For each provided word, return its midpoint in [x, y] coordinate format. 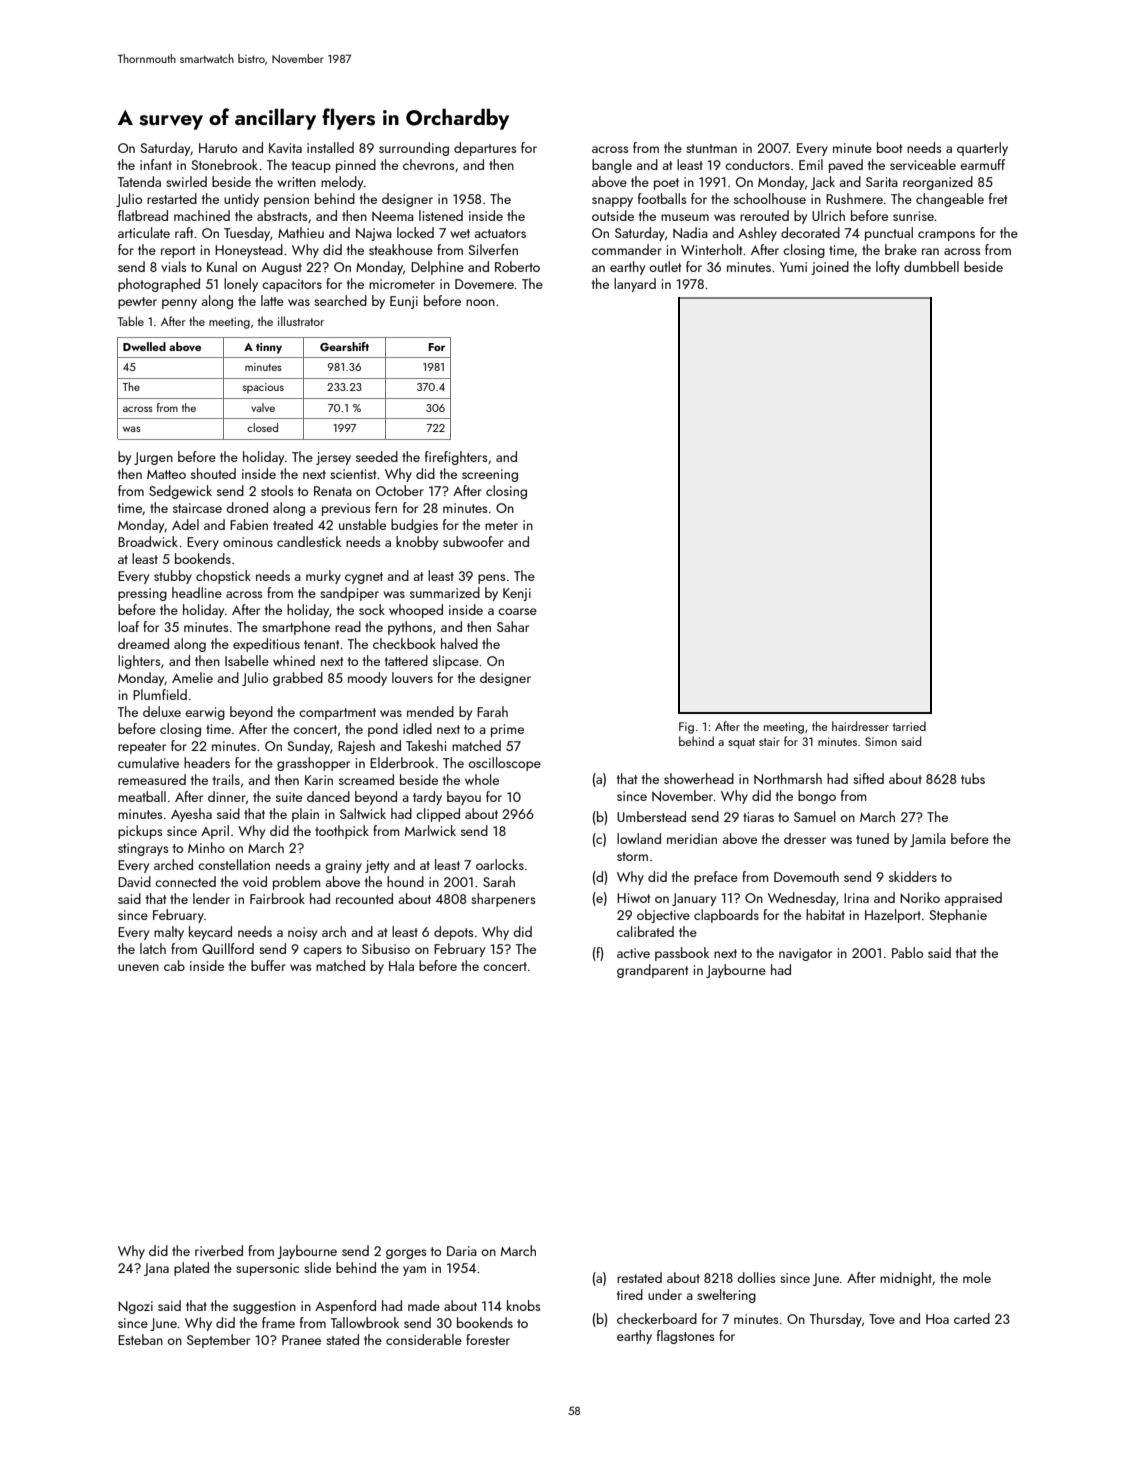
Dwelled [144, 346]
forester [488, 1339]
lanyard [635, 285]
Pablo [907, 952]
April [215, 832]
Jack [823, 183]
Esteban [140, 1339]
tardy [427, 798]
